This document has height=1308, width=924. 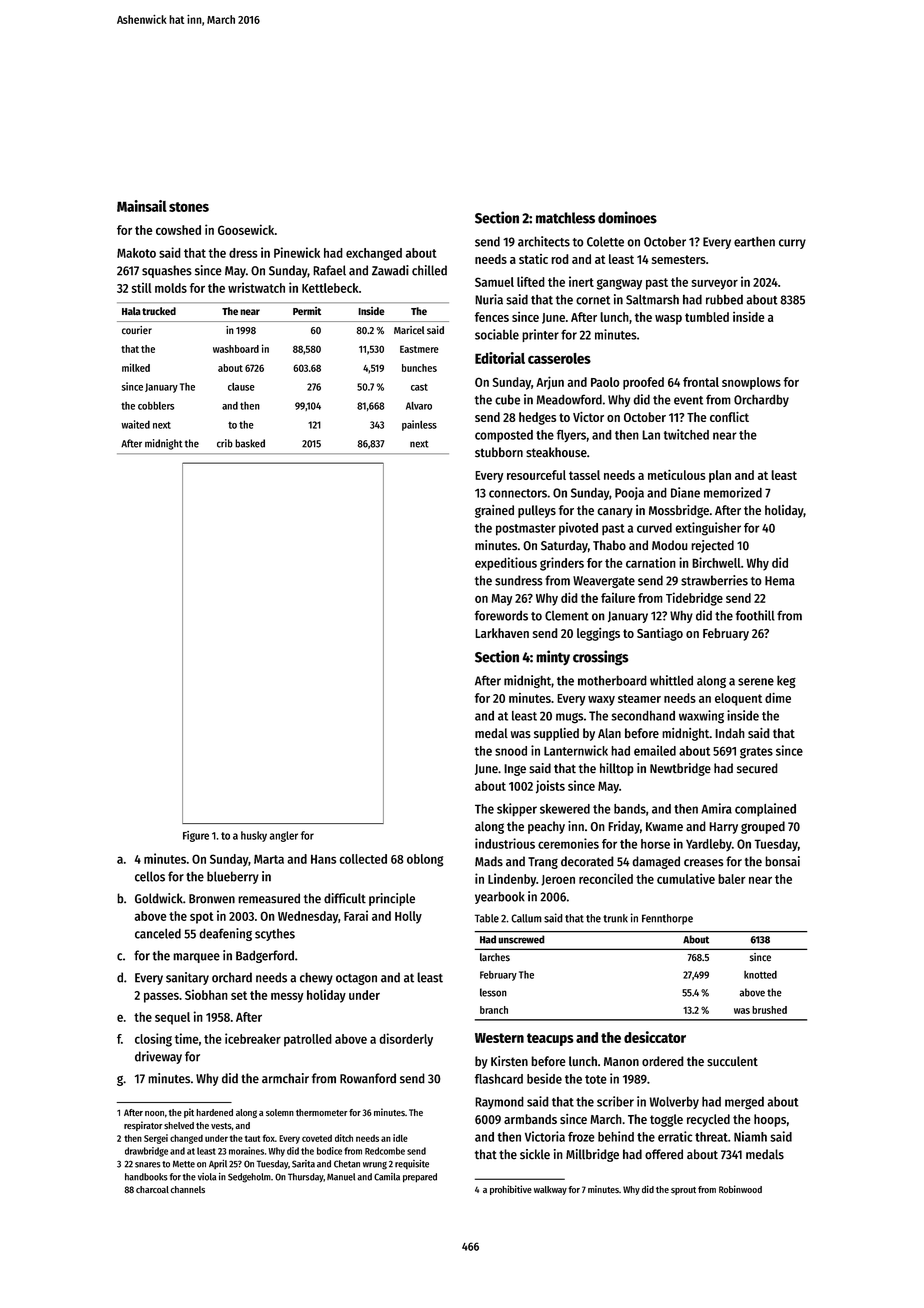 I want to click on solemn, so click(x=280, y=1112).
